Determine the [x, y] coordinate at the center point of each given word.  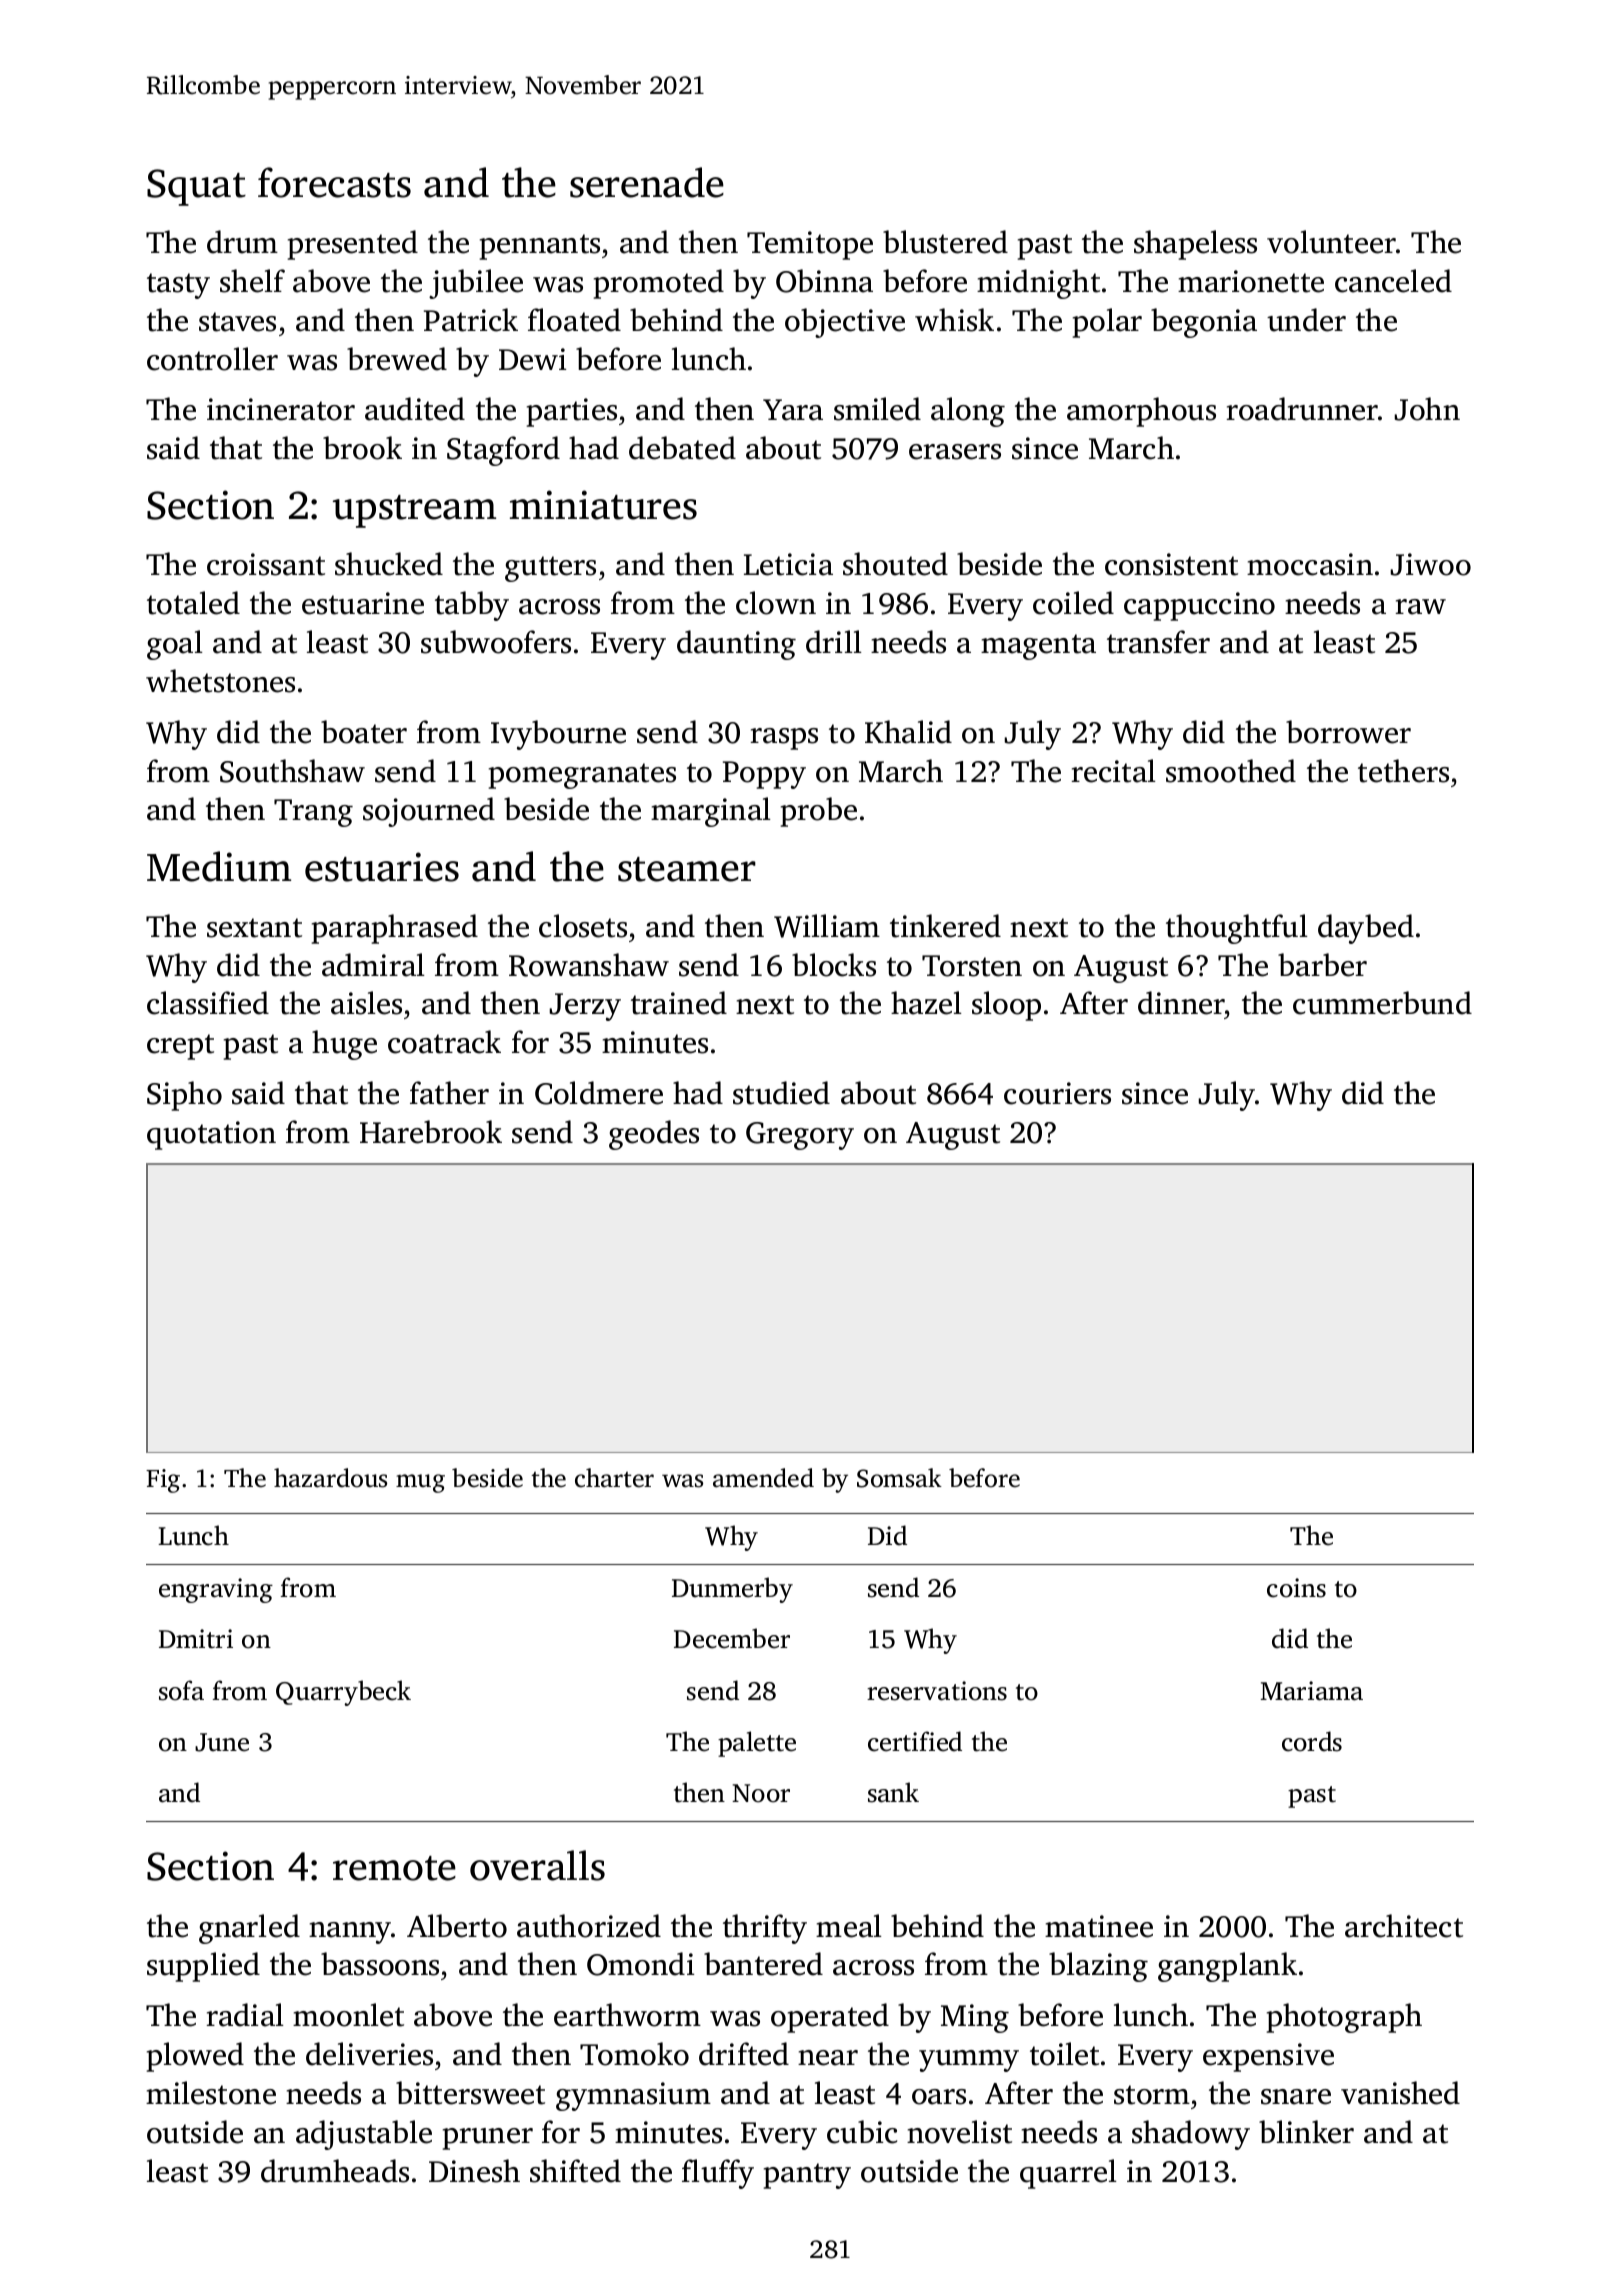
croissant [266, 564]
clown [776, 603]
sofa [181, 1690]
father [449, 1093]
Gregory [800, 1136]
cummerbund [1382, 1003]
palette [757, 1744]
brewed [397, 359]
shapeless [1195, 245]
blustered [945, 242]
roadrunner [1302, 409]
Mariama [1312, 1691]
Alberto [457, 1926]
